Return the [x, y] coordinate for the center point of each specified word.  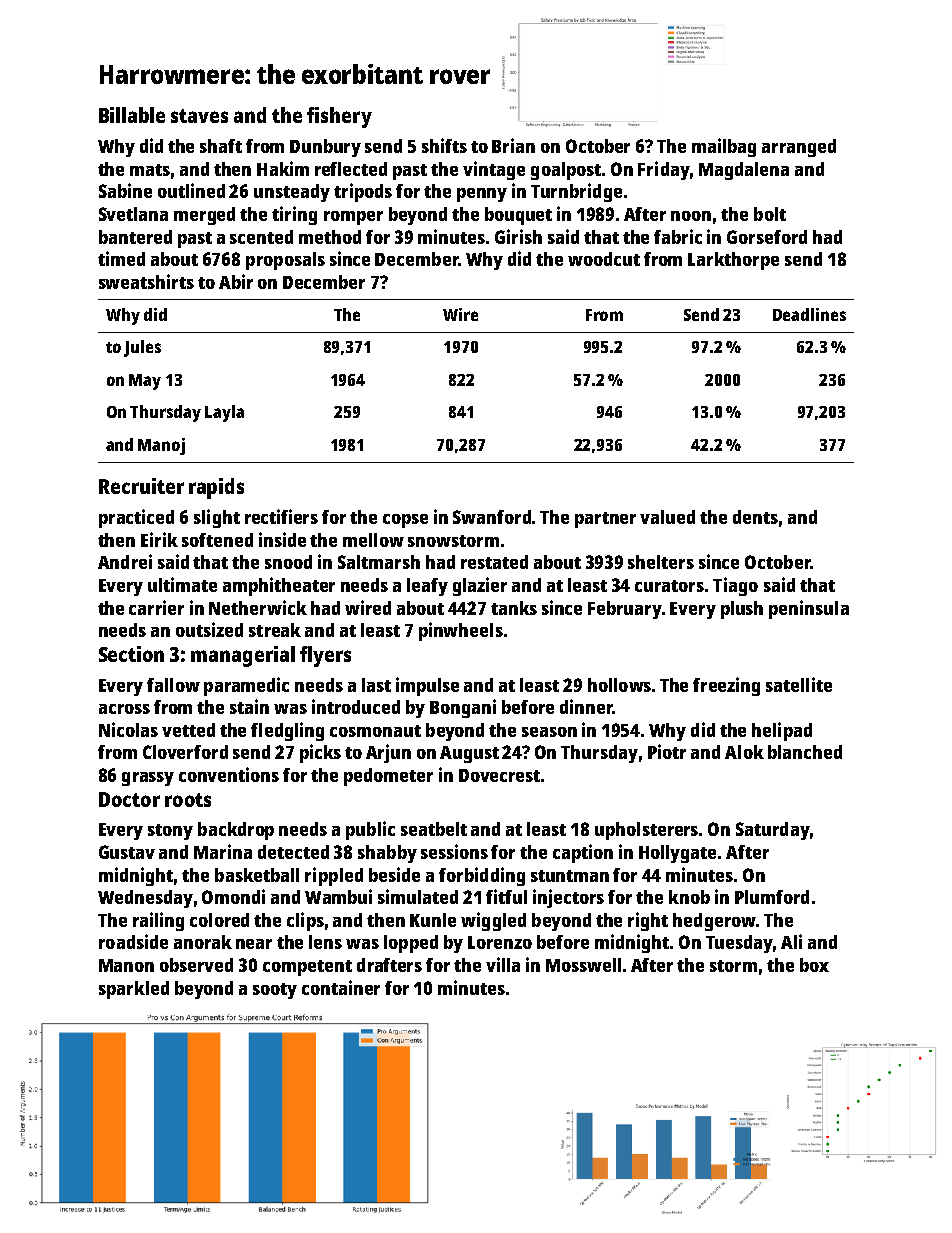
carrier [156, 607]
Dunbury [325, 148]
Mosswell [583, 965]
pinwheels [461, 631]
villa [503, 964]
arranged [799, 148]
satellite [799, 684]
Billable [132, 115]
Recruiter [141, 486]
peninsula [809, 609]
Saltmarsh [379, 562]
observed [196, 965]
